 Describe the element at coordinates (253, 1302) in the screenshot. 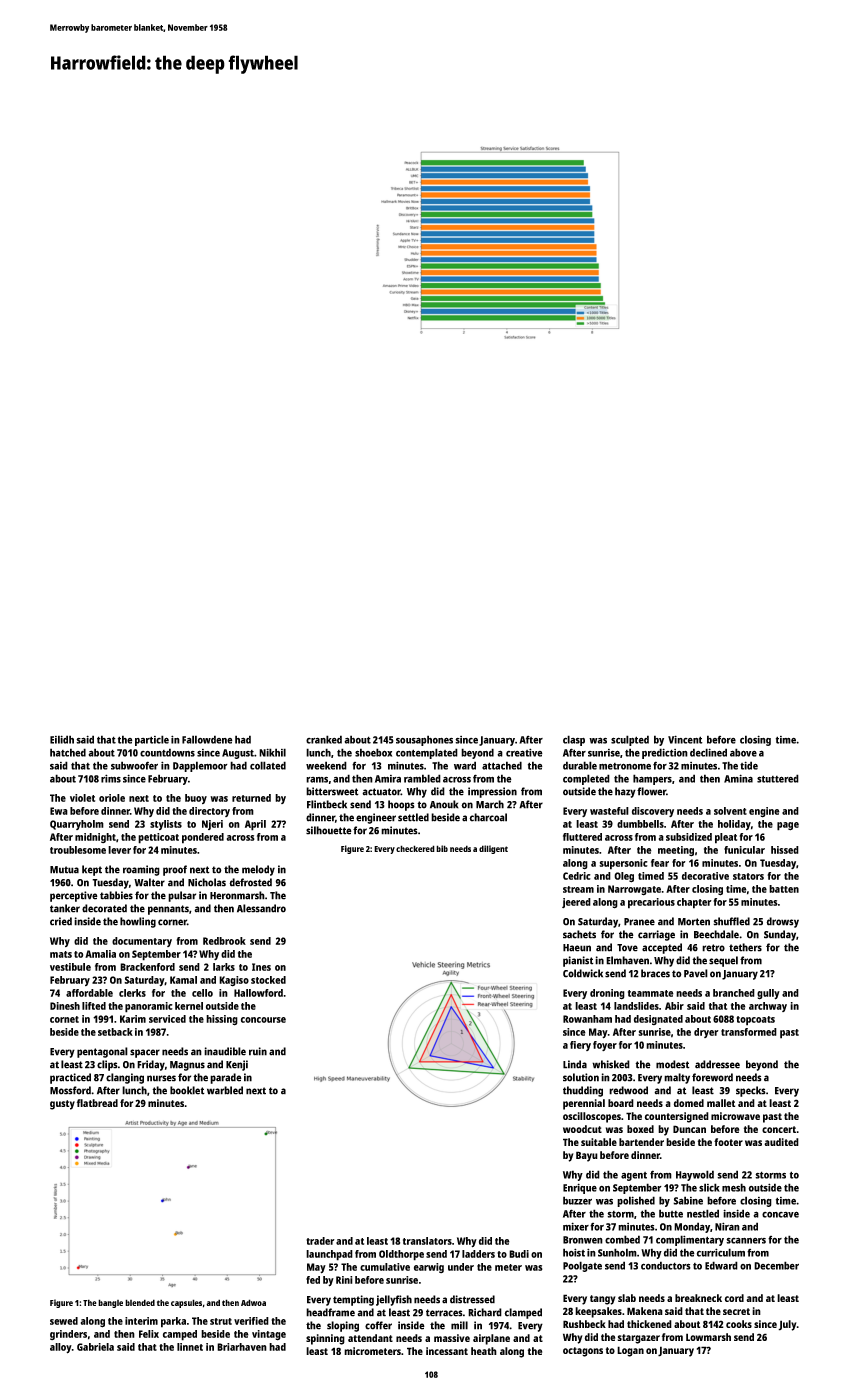

I see `Adwoa` at that location.
